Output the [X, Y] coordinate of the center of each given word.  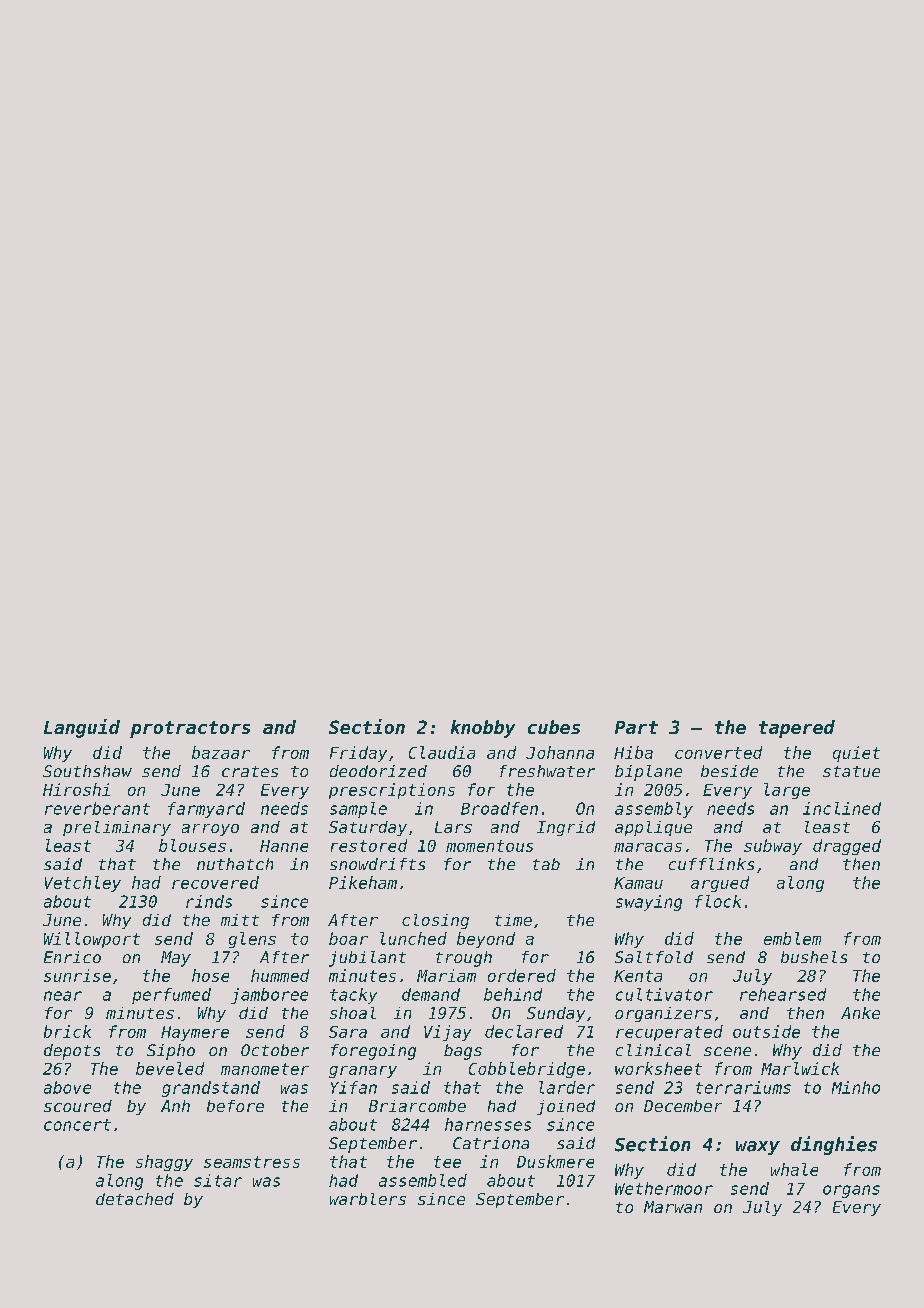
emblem [792, 938]
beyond [486, 940]
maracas [648, 847]
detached [135, 1199]
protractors [190, 729]
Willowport [92, 940]
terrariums [743, 1087]
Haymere [195, 1033]
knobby [483, 729]
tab [546, 864]
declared [524, 1031]
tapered [797, 729]
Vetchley [83, 884]
